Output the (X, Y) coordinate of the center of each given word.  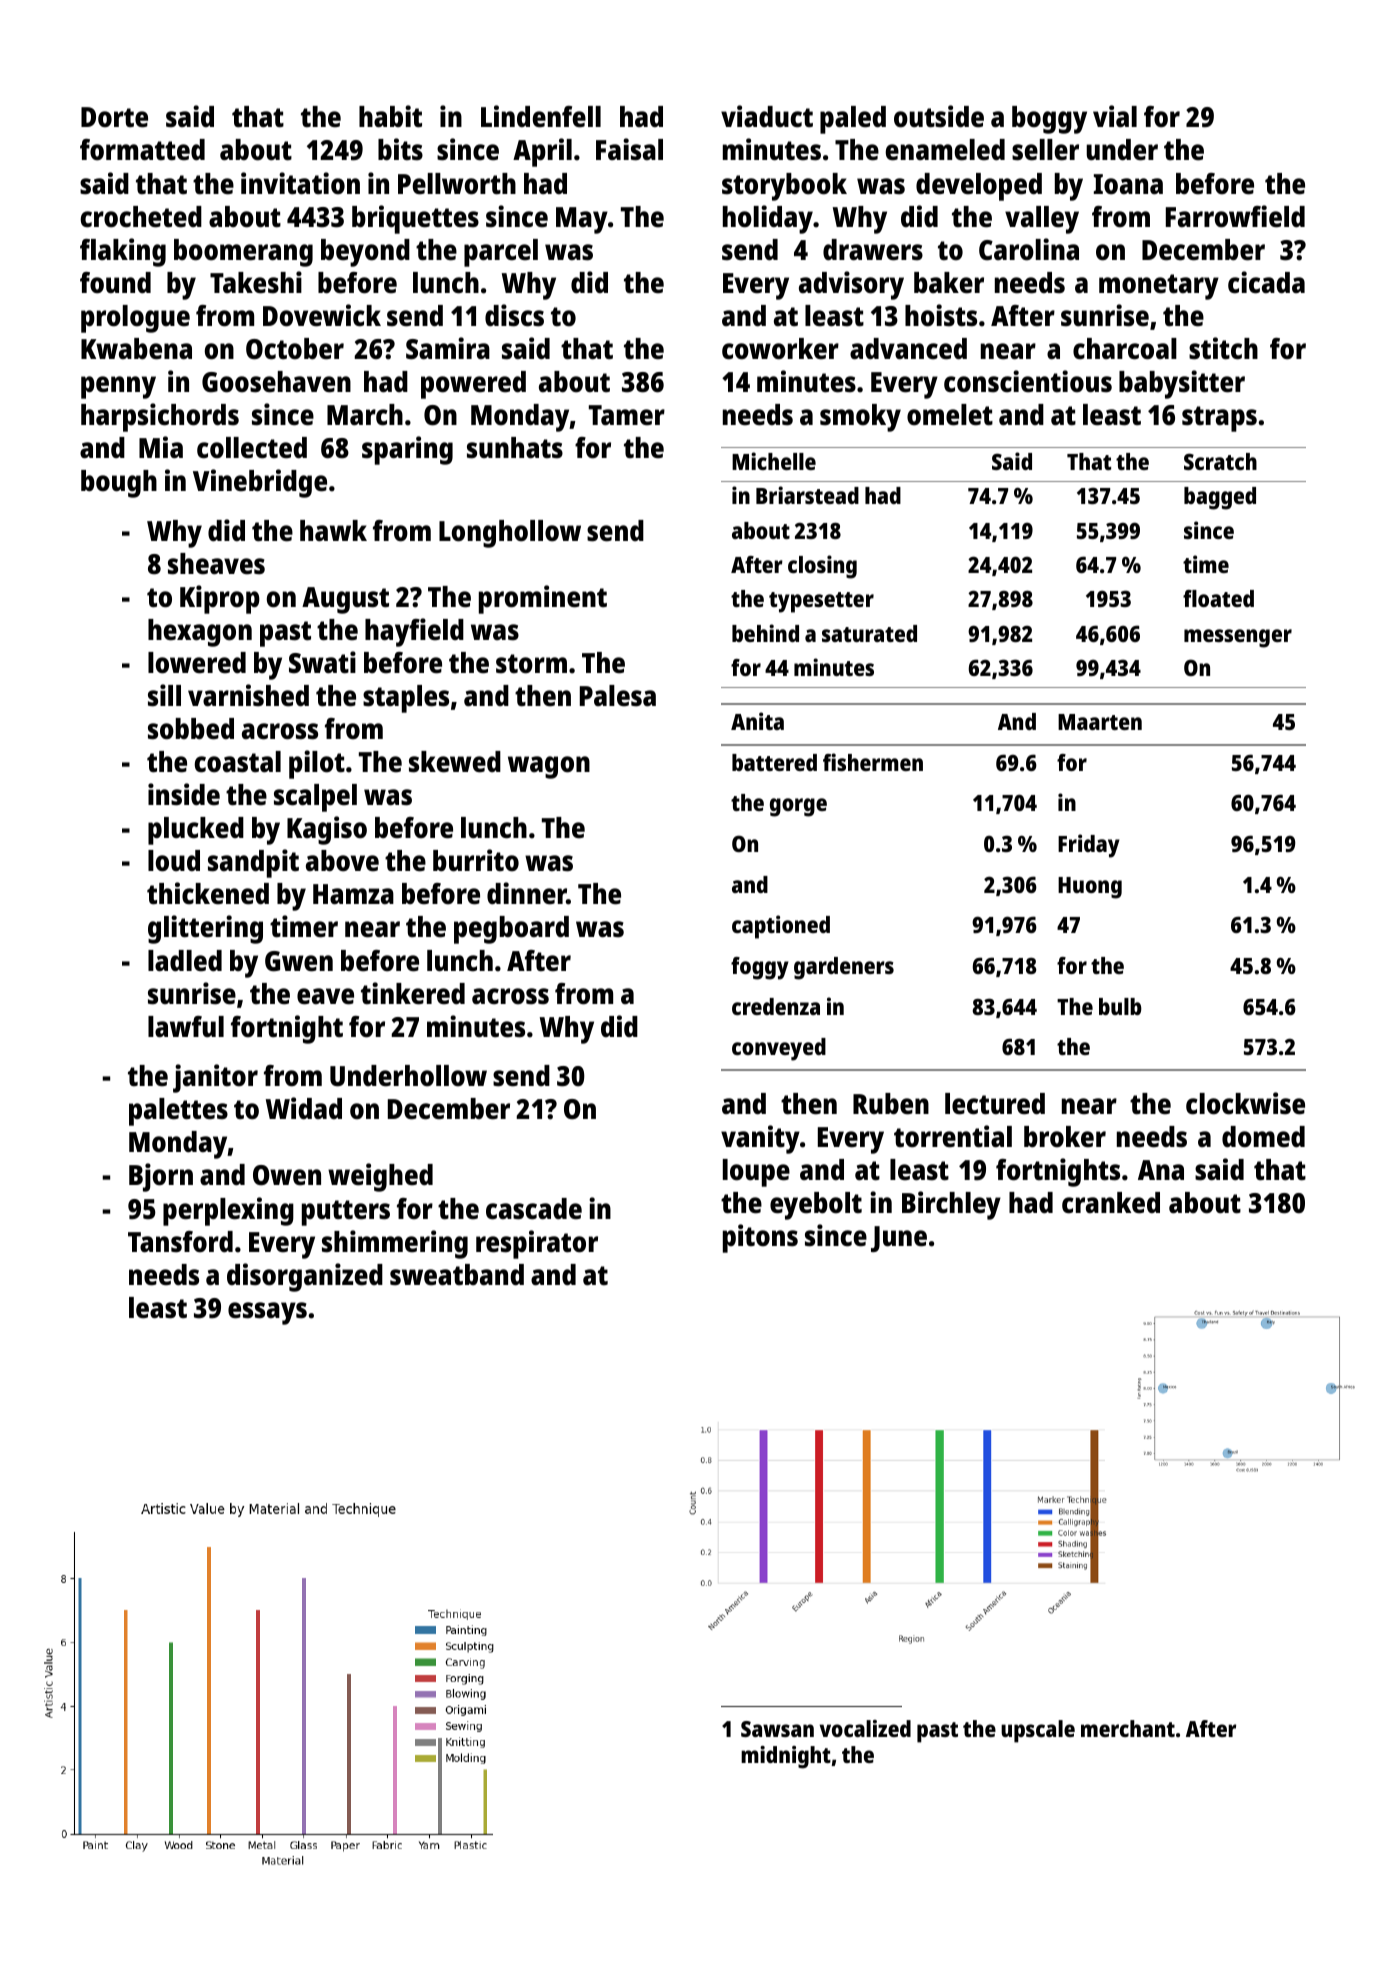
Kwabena (136, 349)
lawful (186, 1027)
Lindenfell (541, 116)
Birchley (951, 1205)
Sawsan (777, 1729)
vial (1115, 116)
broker (1065, 1137)
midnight (786, 1757)
